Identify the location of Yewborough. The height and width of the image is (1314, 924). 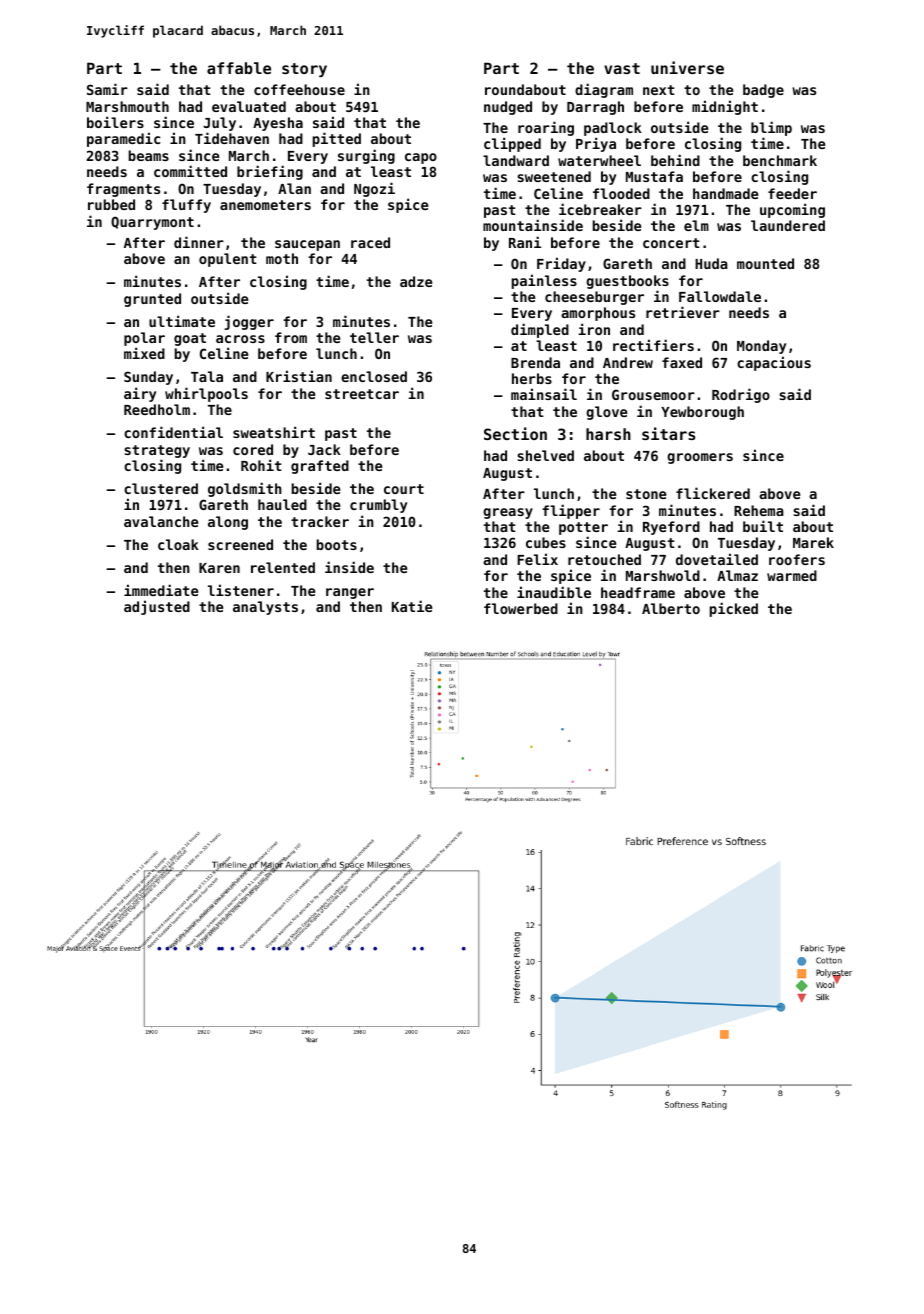
(702, 413).
